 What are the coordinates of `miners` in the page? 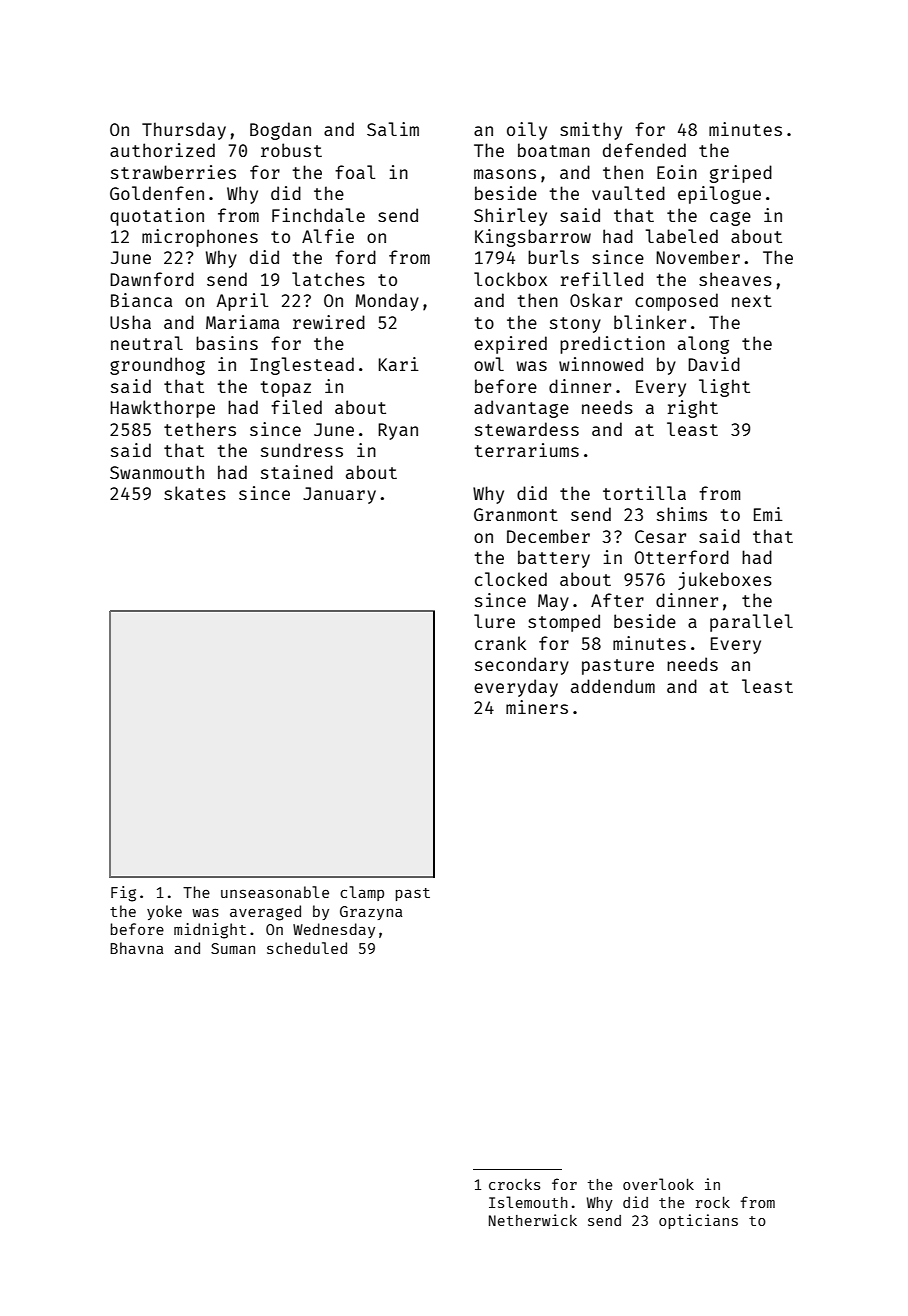 It's located at (537, 707).
